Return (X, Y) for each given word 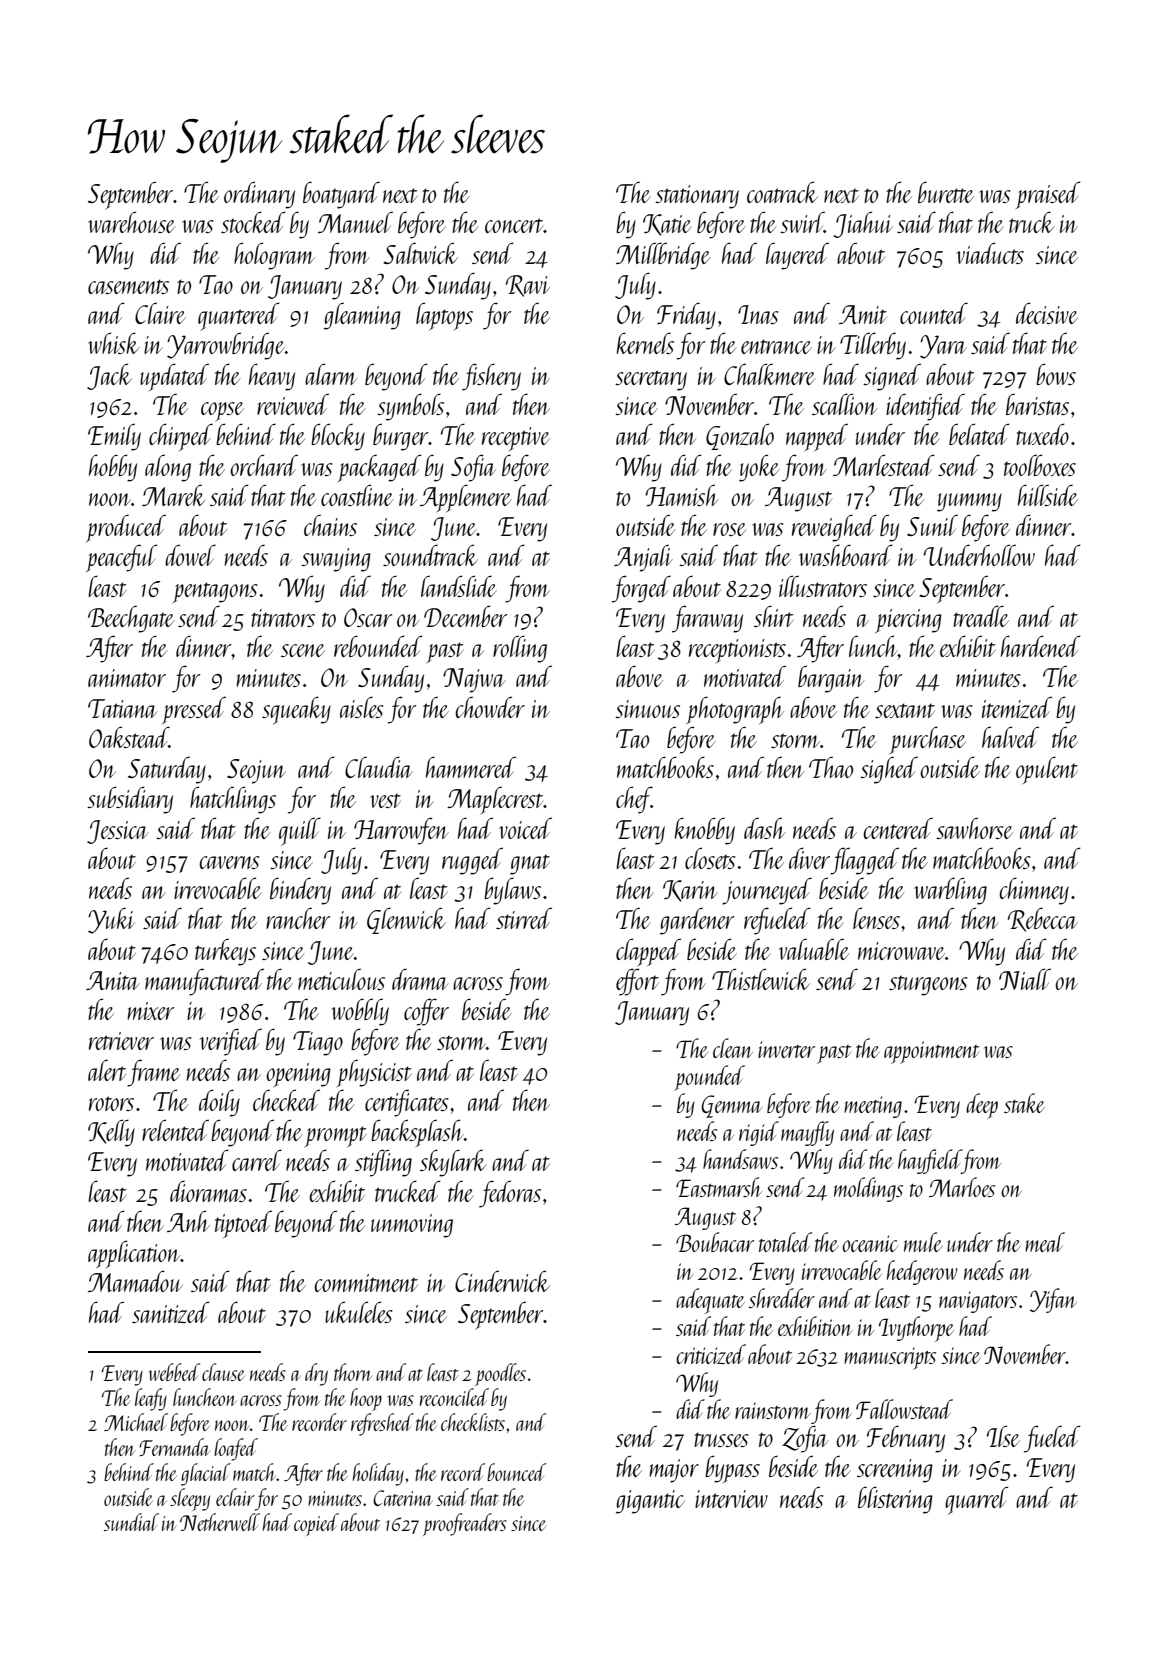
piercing (908, 621)
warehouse (132, 222)
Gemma (731, 1106)
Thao (831, 767)
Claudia (379, 767)
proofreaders (465, 1524)
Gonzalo (740, 436)
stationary (697, 197)
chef (633, 800)
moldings (868, 1189)
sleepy (190, 1499)
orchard (264, 465)
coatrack (782, 192)
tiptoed (243, 1224)
